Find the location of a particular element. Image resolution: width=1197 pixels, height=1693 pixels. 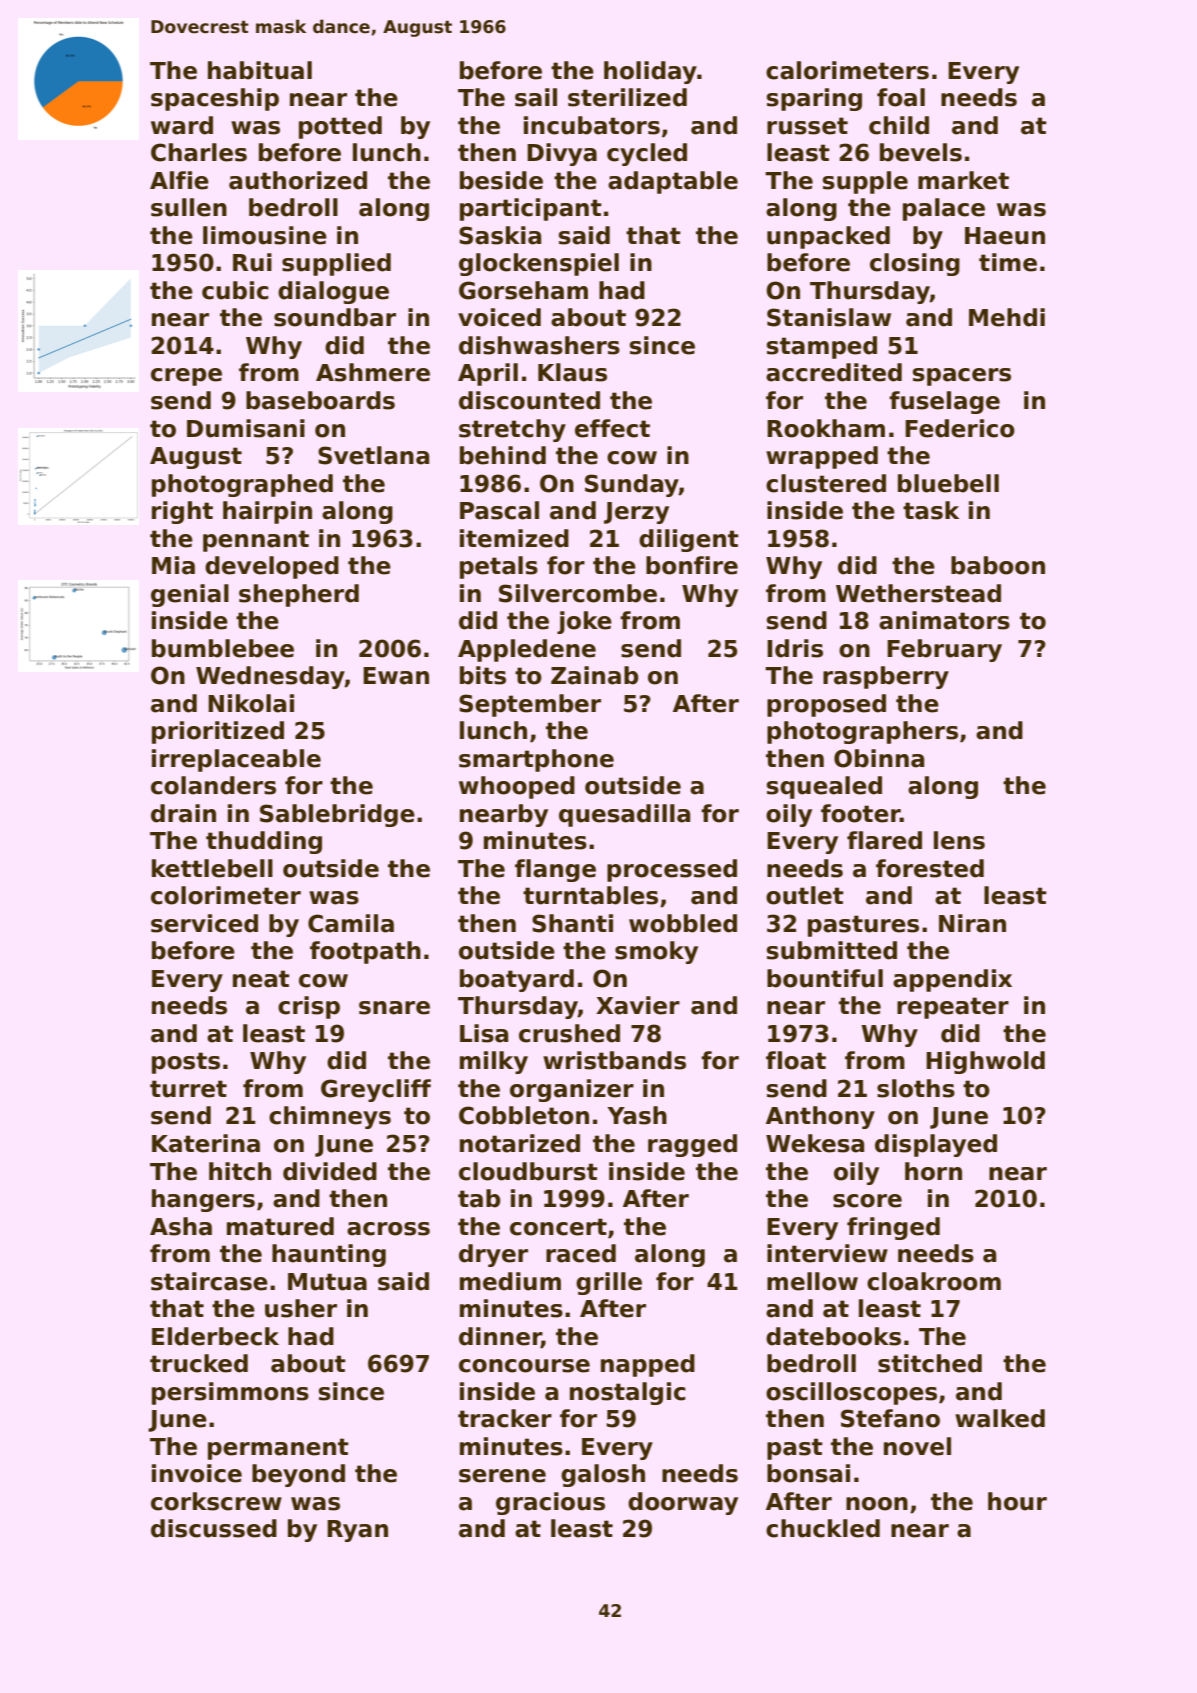

serene is located at coordinates (502, 1476).
